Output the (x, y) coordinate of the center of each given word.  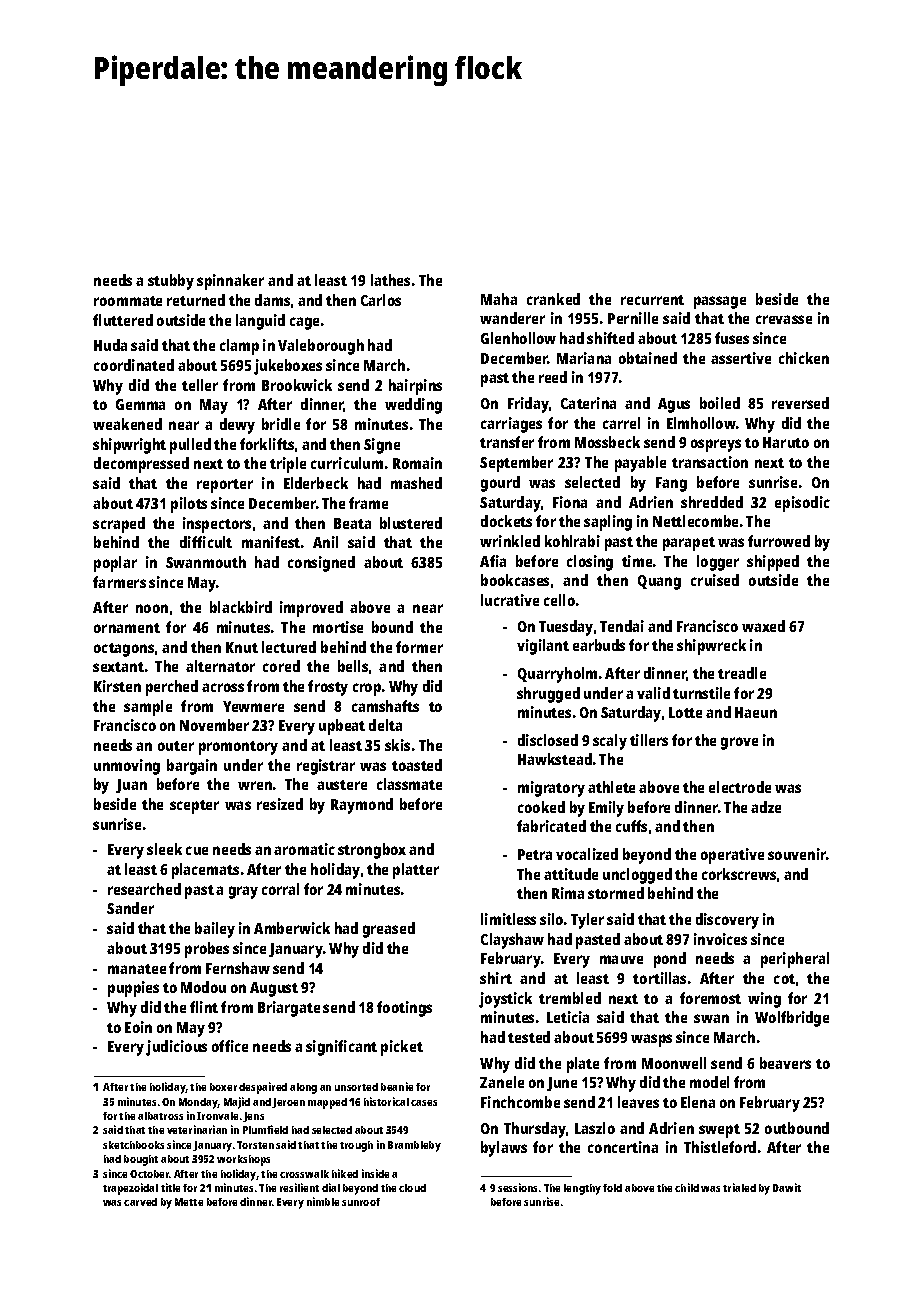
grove (739, 743)
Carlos (381, 300)
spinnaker (230, 282)
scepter (194, 807)
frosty (328, 688)
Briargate (289, 1009)
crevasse (784, 319)
